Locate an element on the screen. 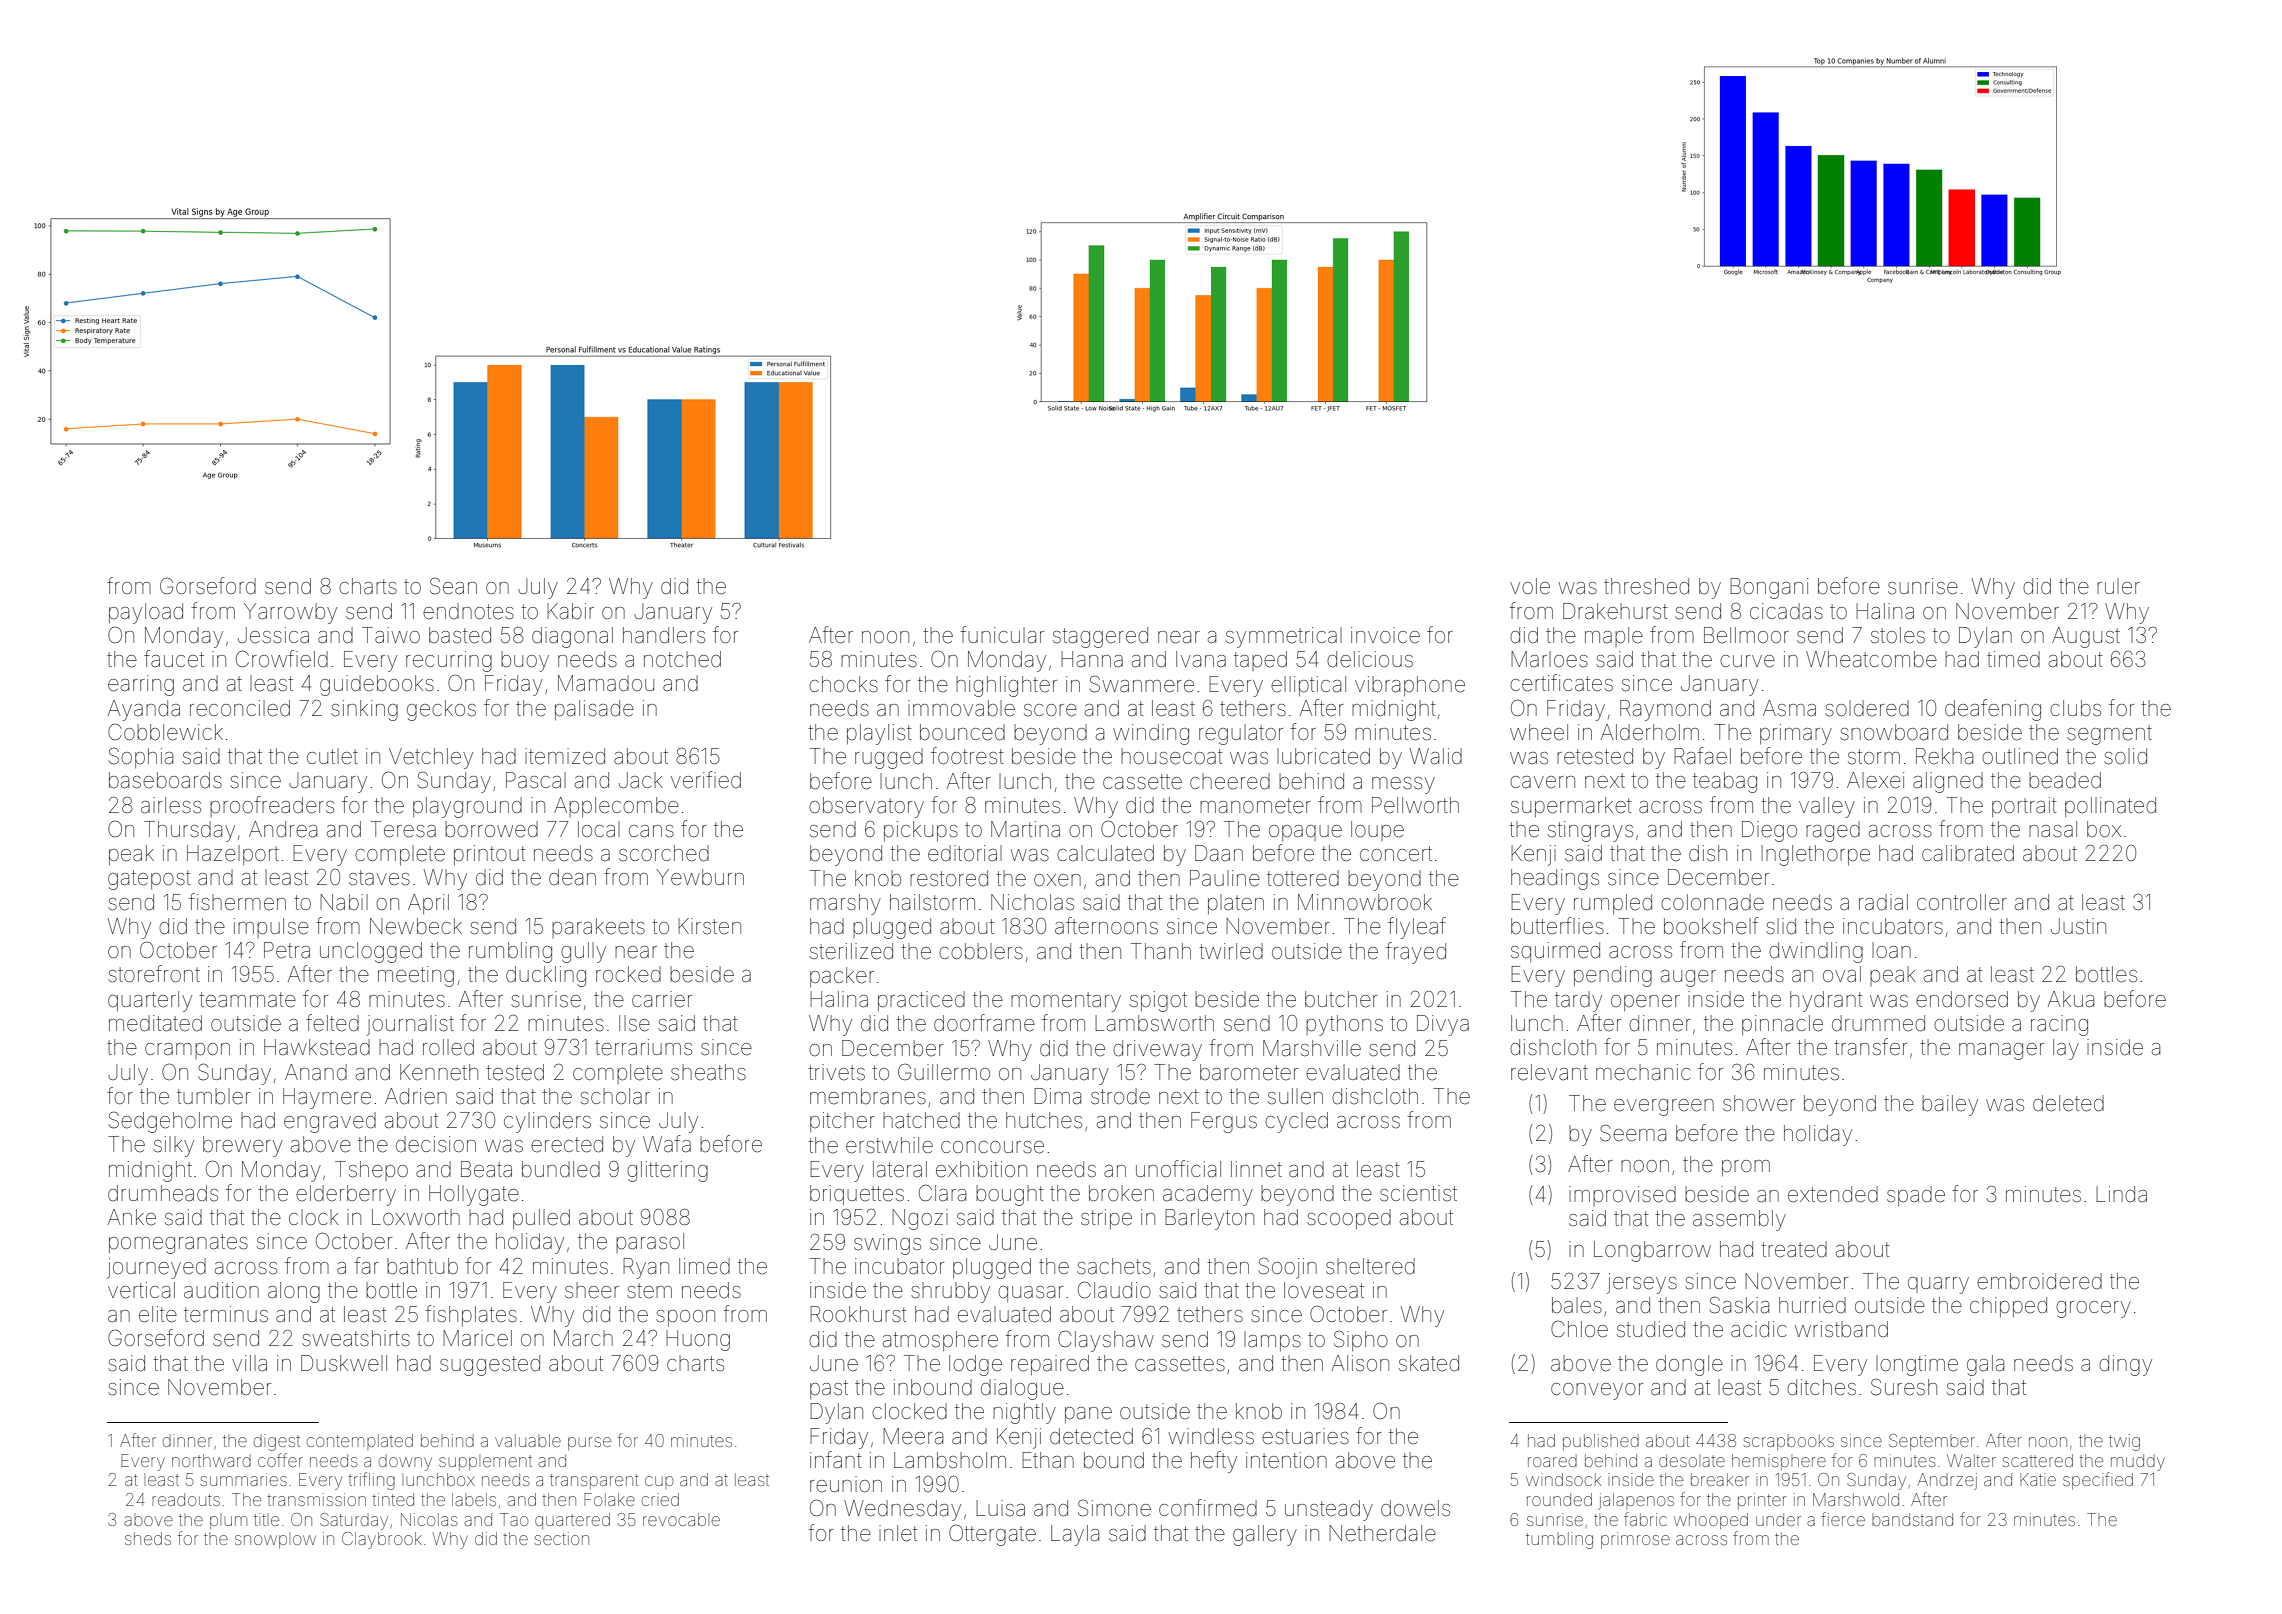 This screenshot has width=2282, height=1614. Petra is located at coordinates (287, 950).
